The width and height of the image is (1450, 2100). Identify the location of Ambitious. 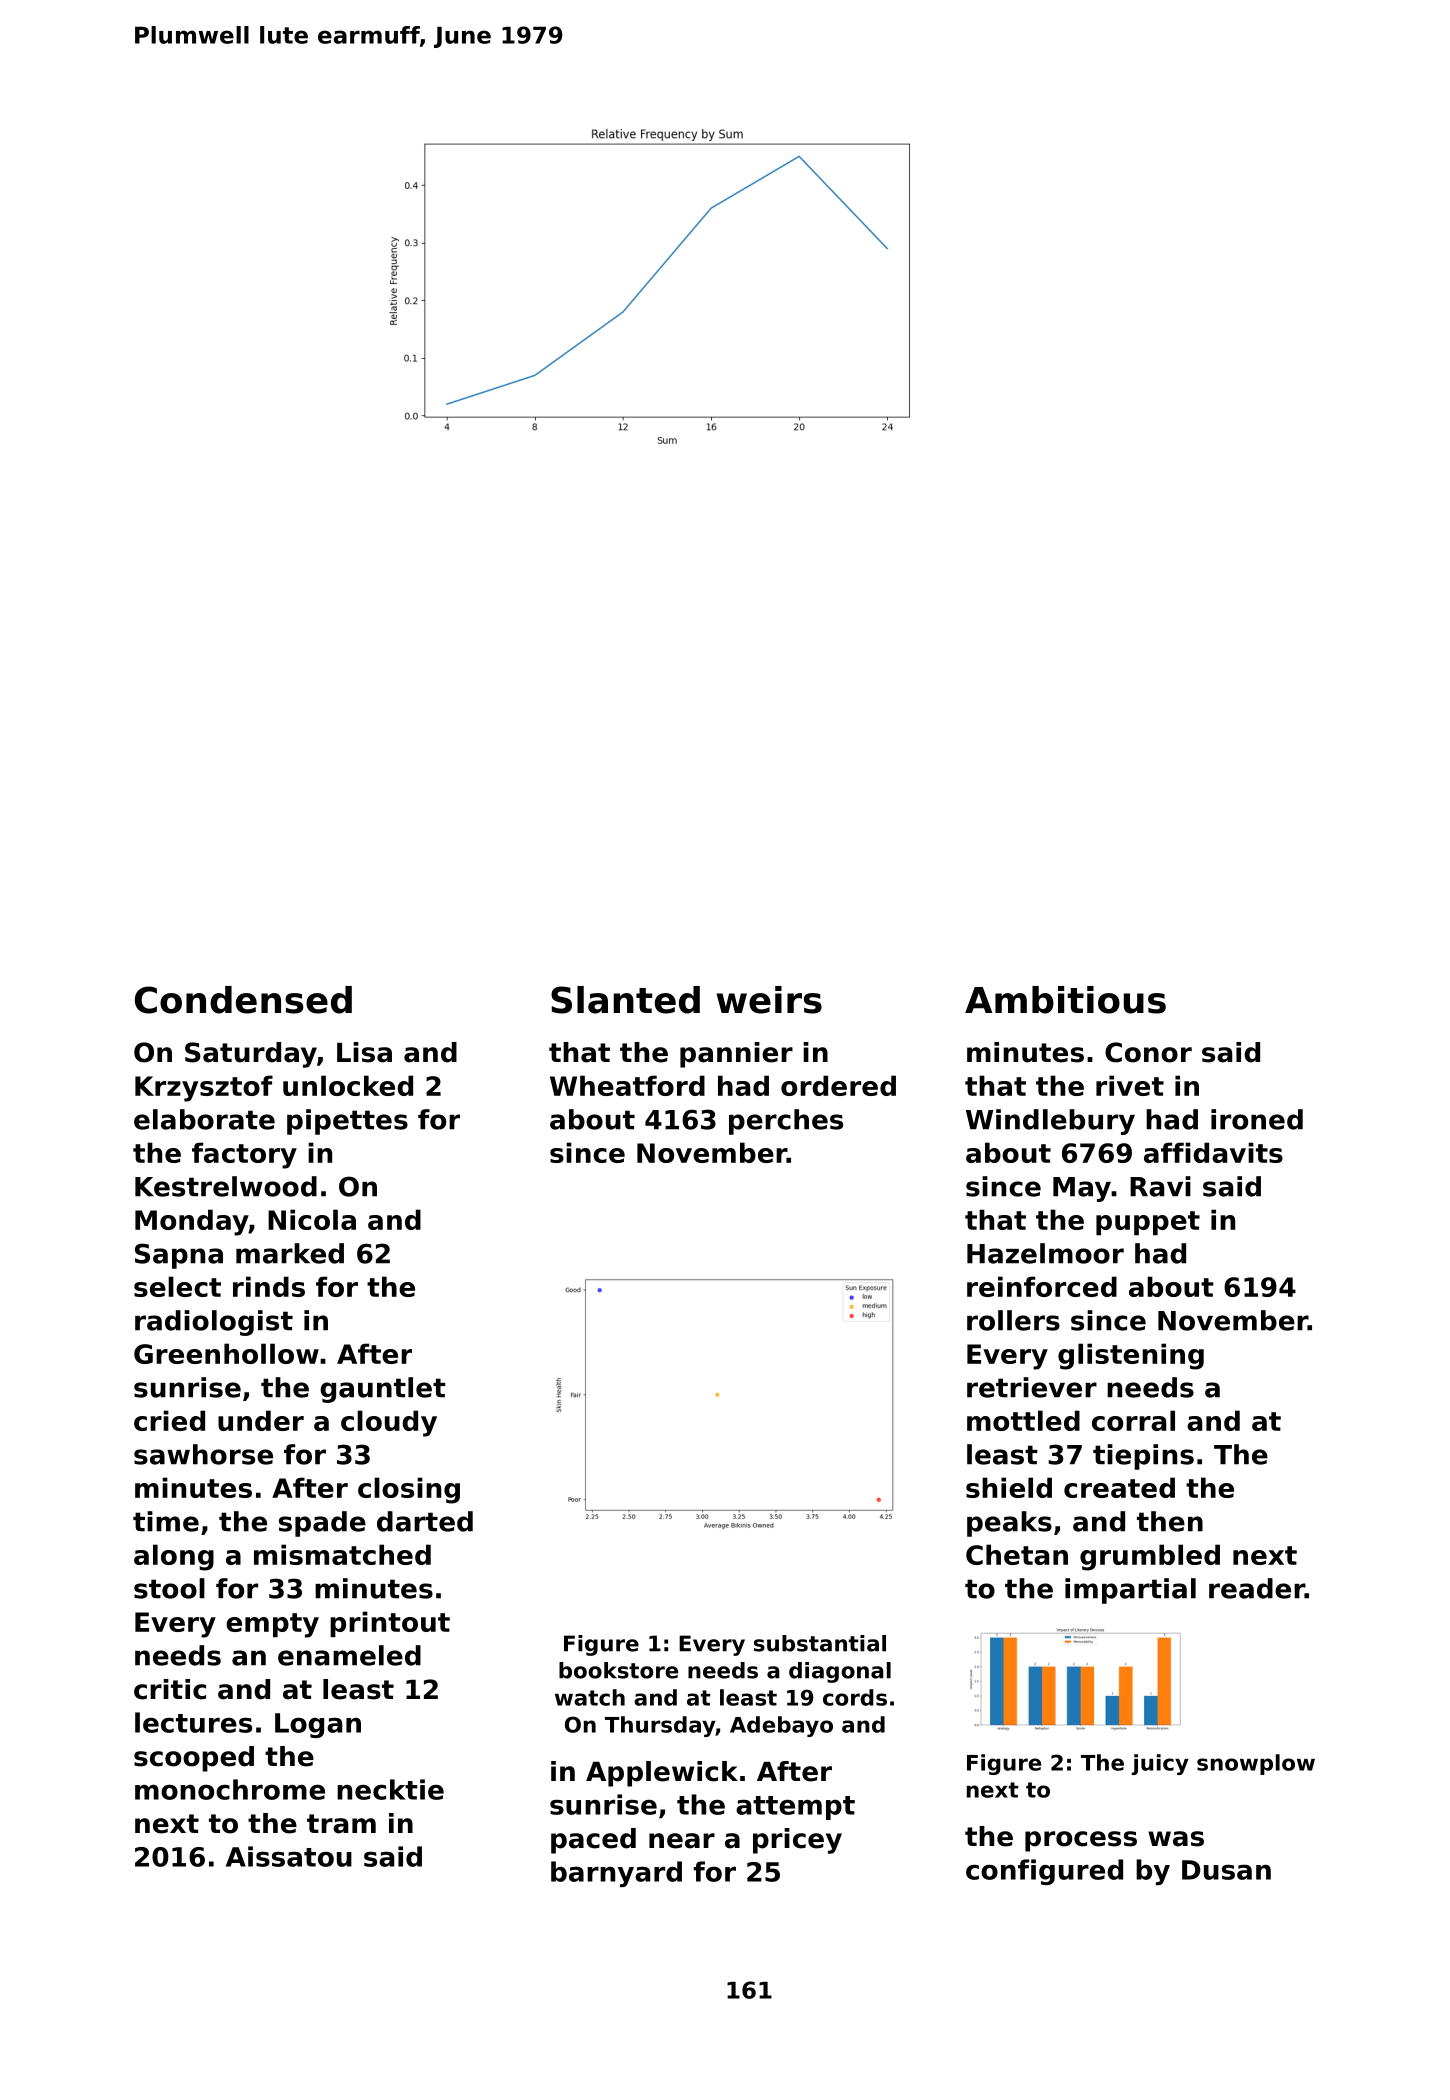
(1065, 1000).
